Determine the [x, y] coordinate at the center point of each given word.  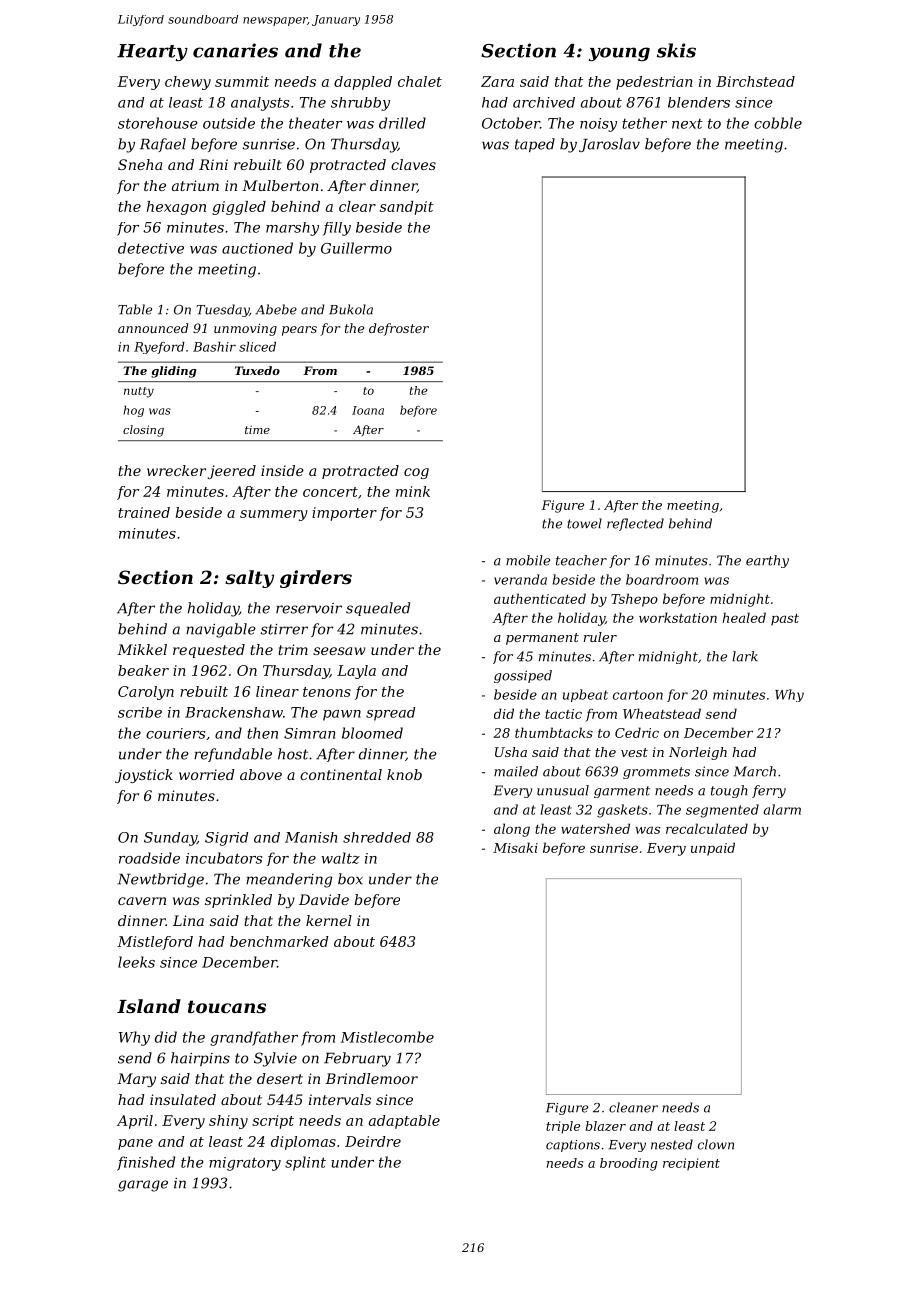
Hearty [152, 52]
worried [206, 774]
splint [305, 1163]
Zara [497, 81]
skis [676, 50]
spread [390, 714]
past [785, 620]
